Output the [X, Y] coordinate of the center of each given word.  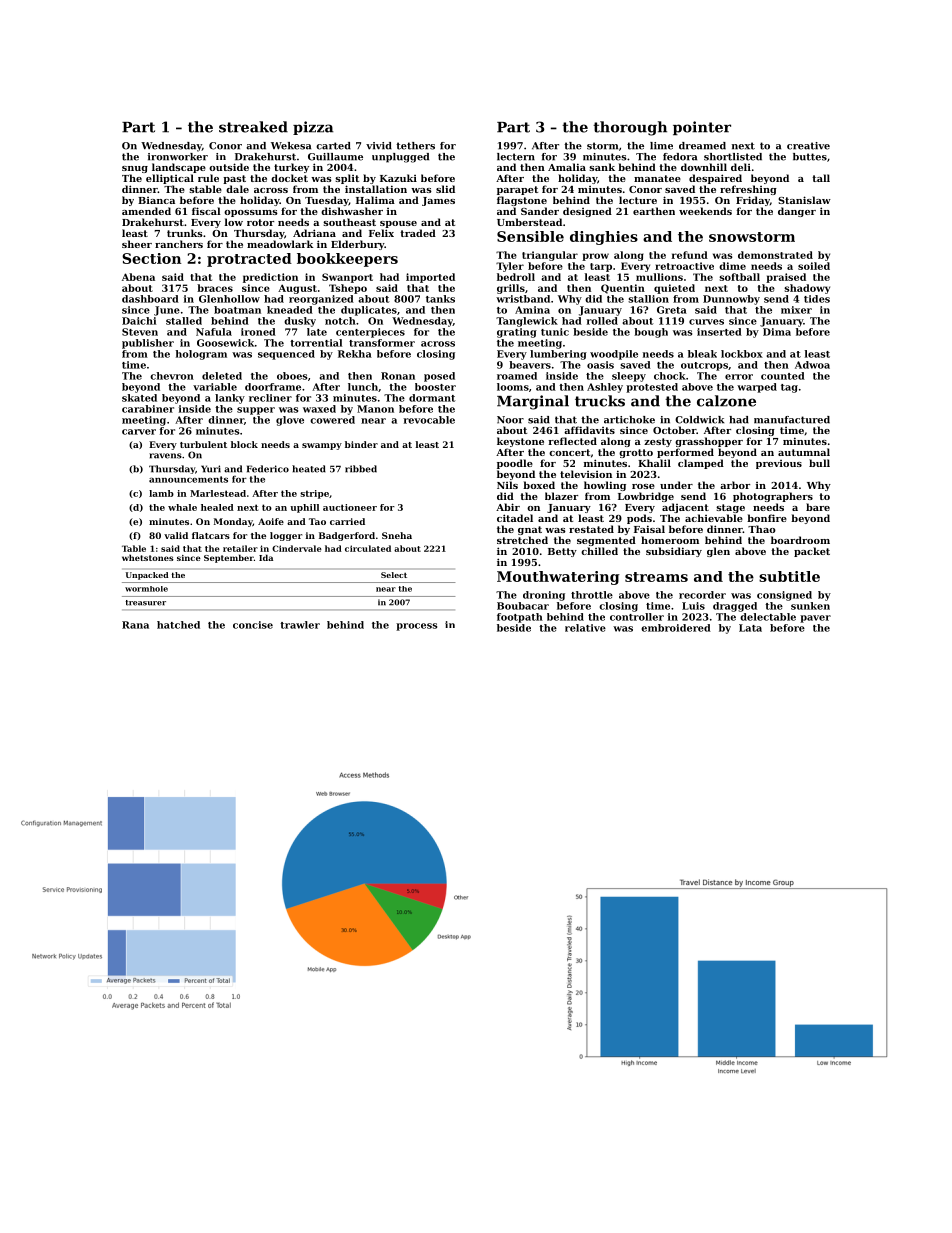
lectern [516, 157]
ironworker [178, 157]
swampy [322, 446]
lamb [161, 493]
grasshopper [709, 442]
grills [511, 289]
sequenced [286, 355]
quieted [674, 289]
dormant [432, 398]
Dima [777, 332]
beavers [530, 365]
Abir [508, 507]
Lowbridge [646, 497]
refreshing [748, 190]
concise [253, 625]
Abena [138, 277]
